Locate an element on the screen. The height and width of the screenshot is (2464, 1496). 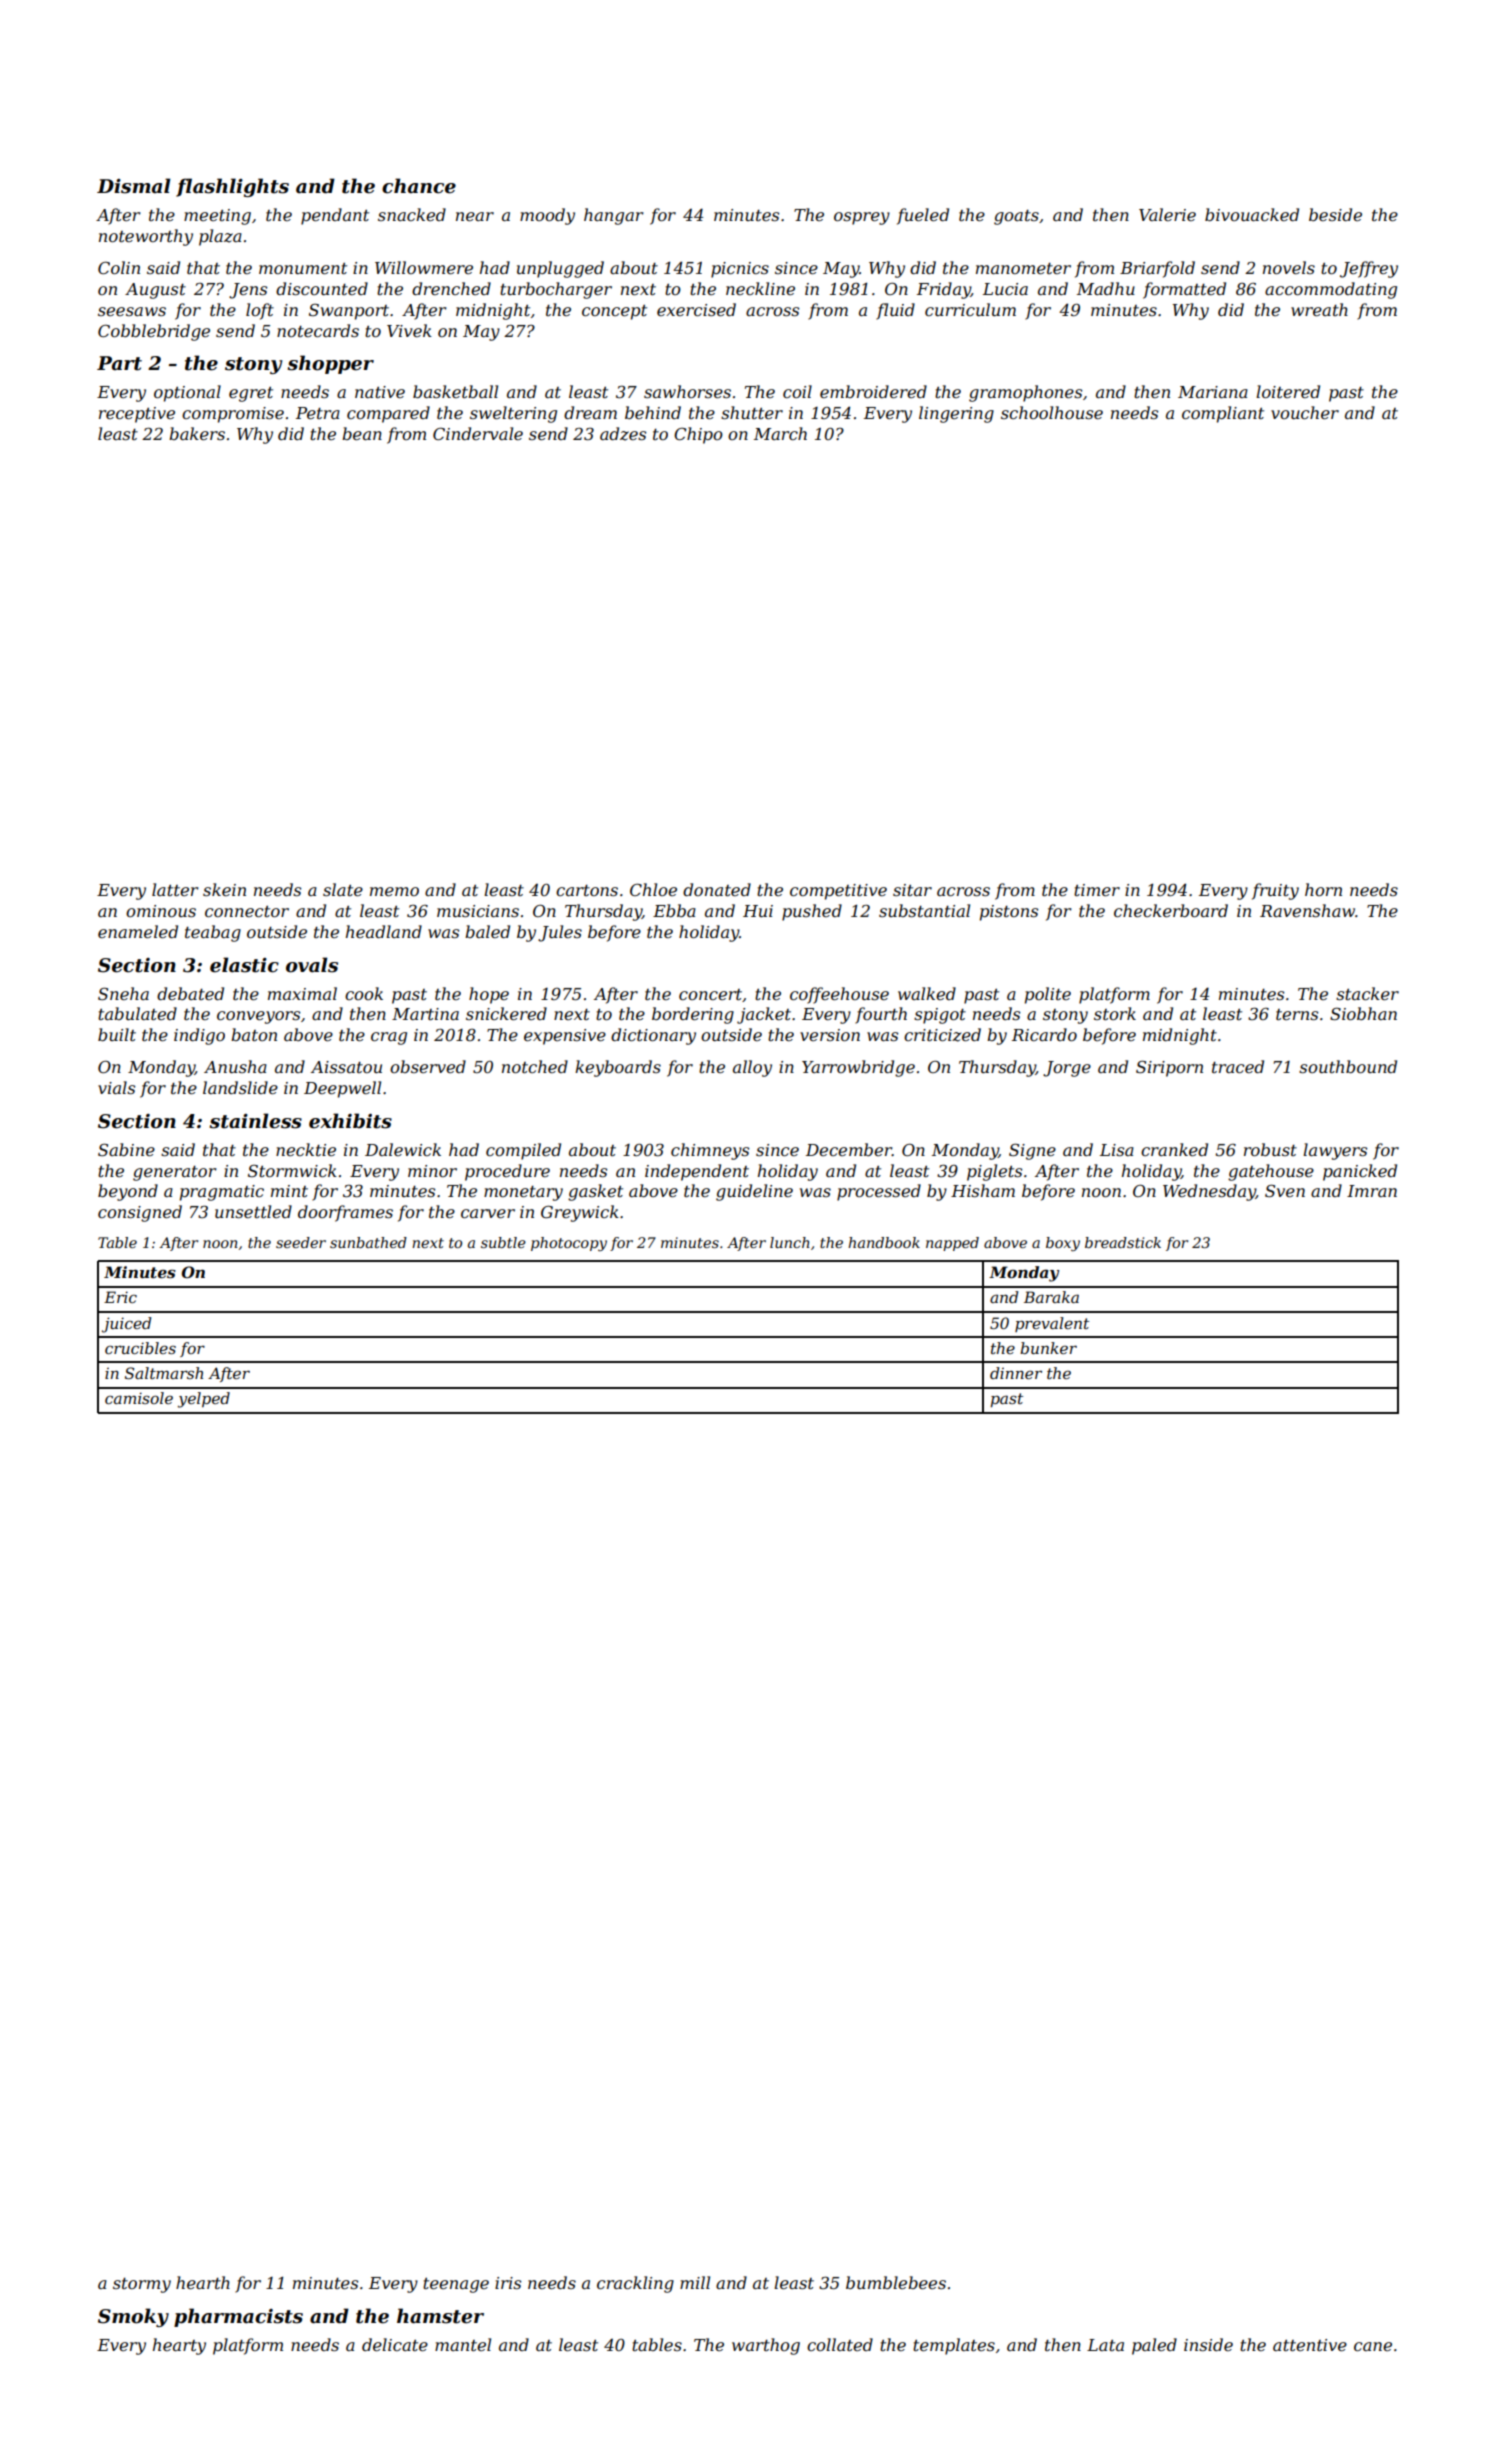
bivouacked is located at coordinates (1252, 214).
